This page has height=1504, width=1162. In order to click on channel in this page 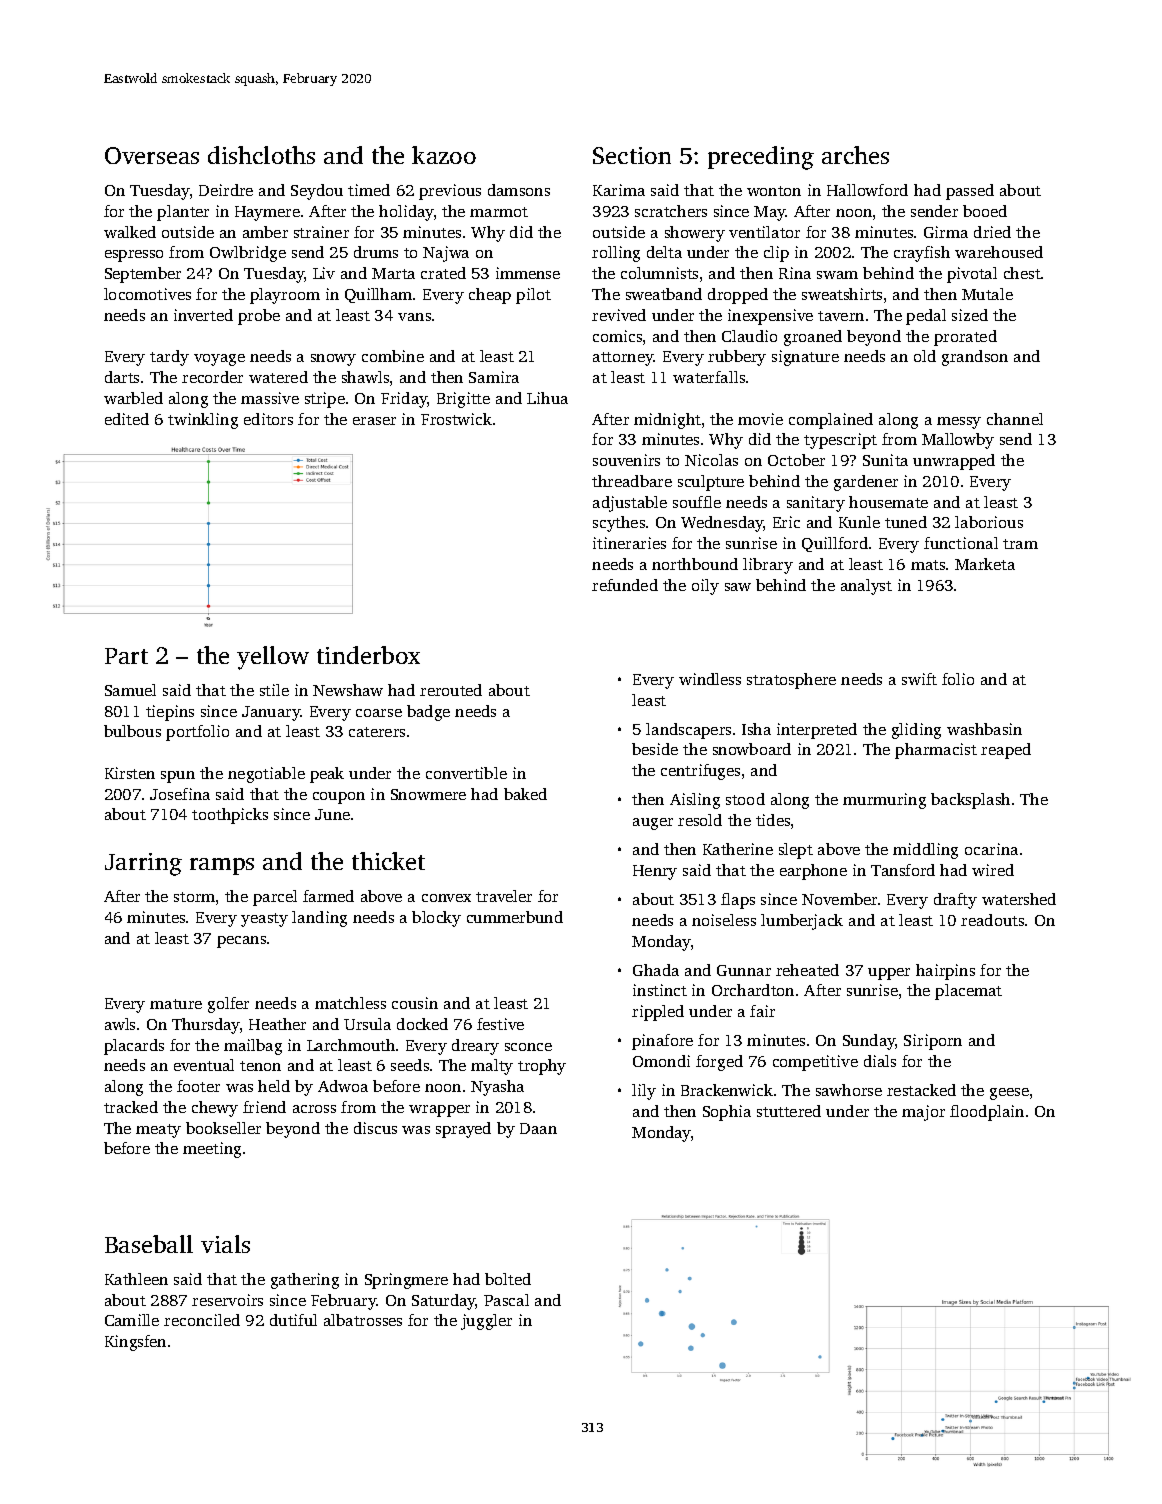, I will do `click(1015, 419)`.
